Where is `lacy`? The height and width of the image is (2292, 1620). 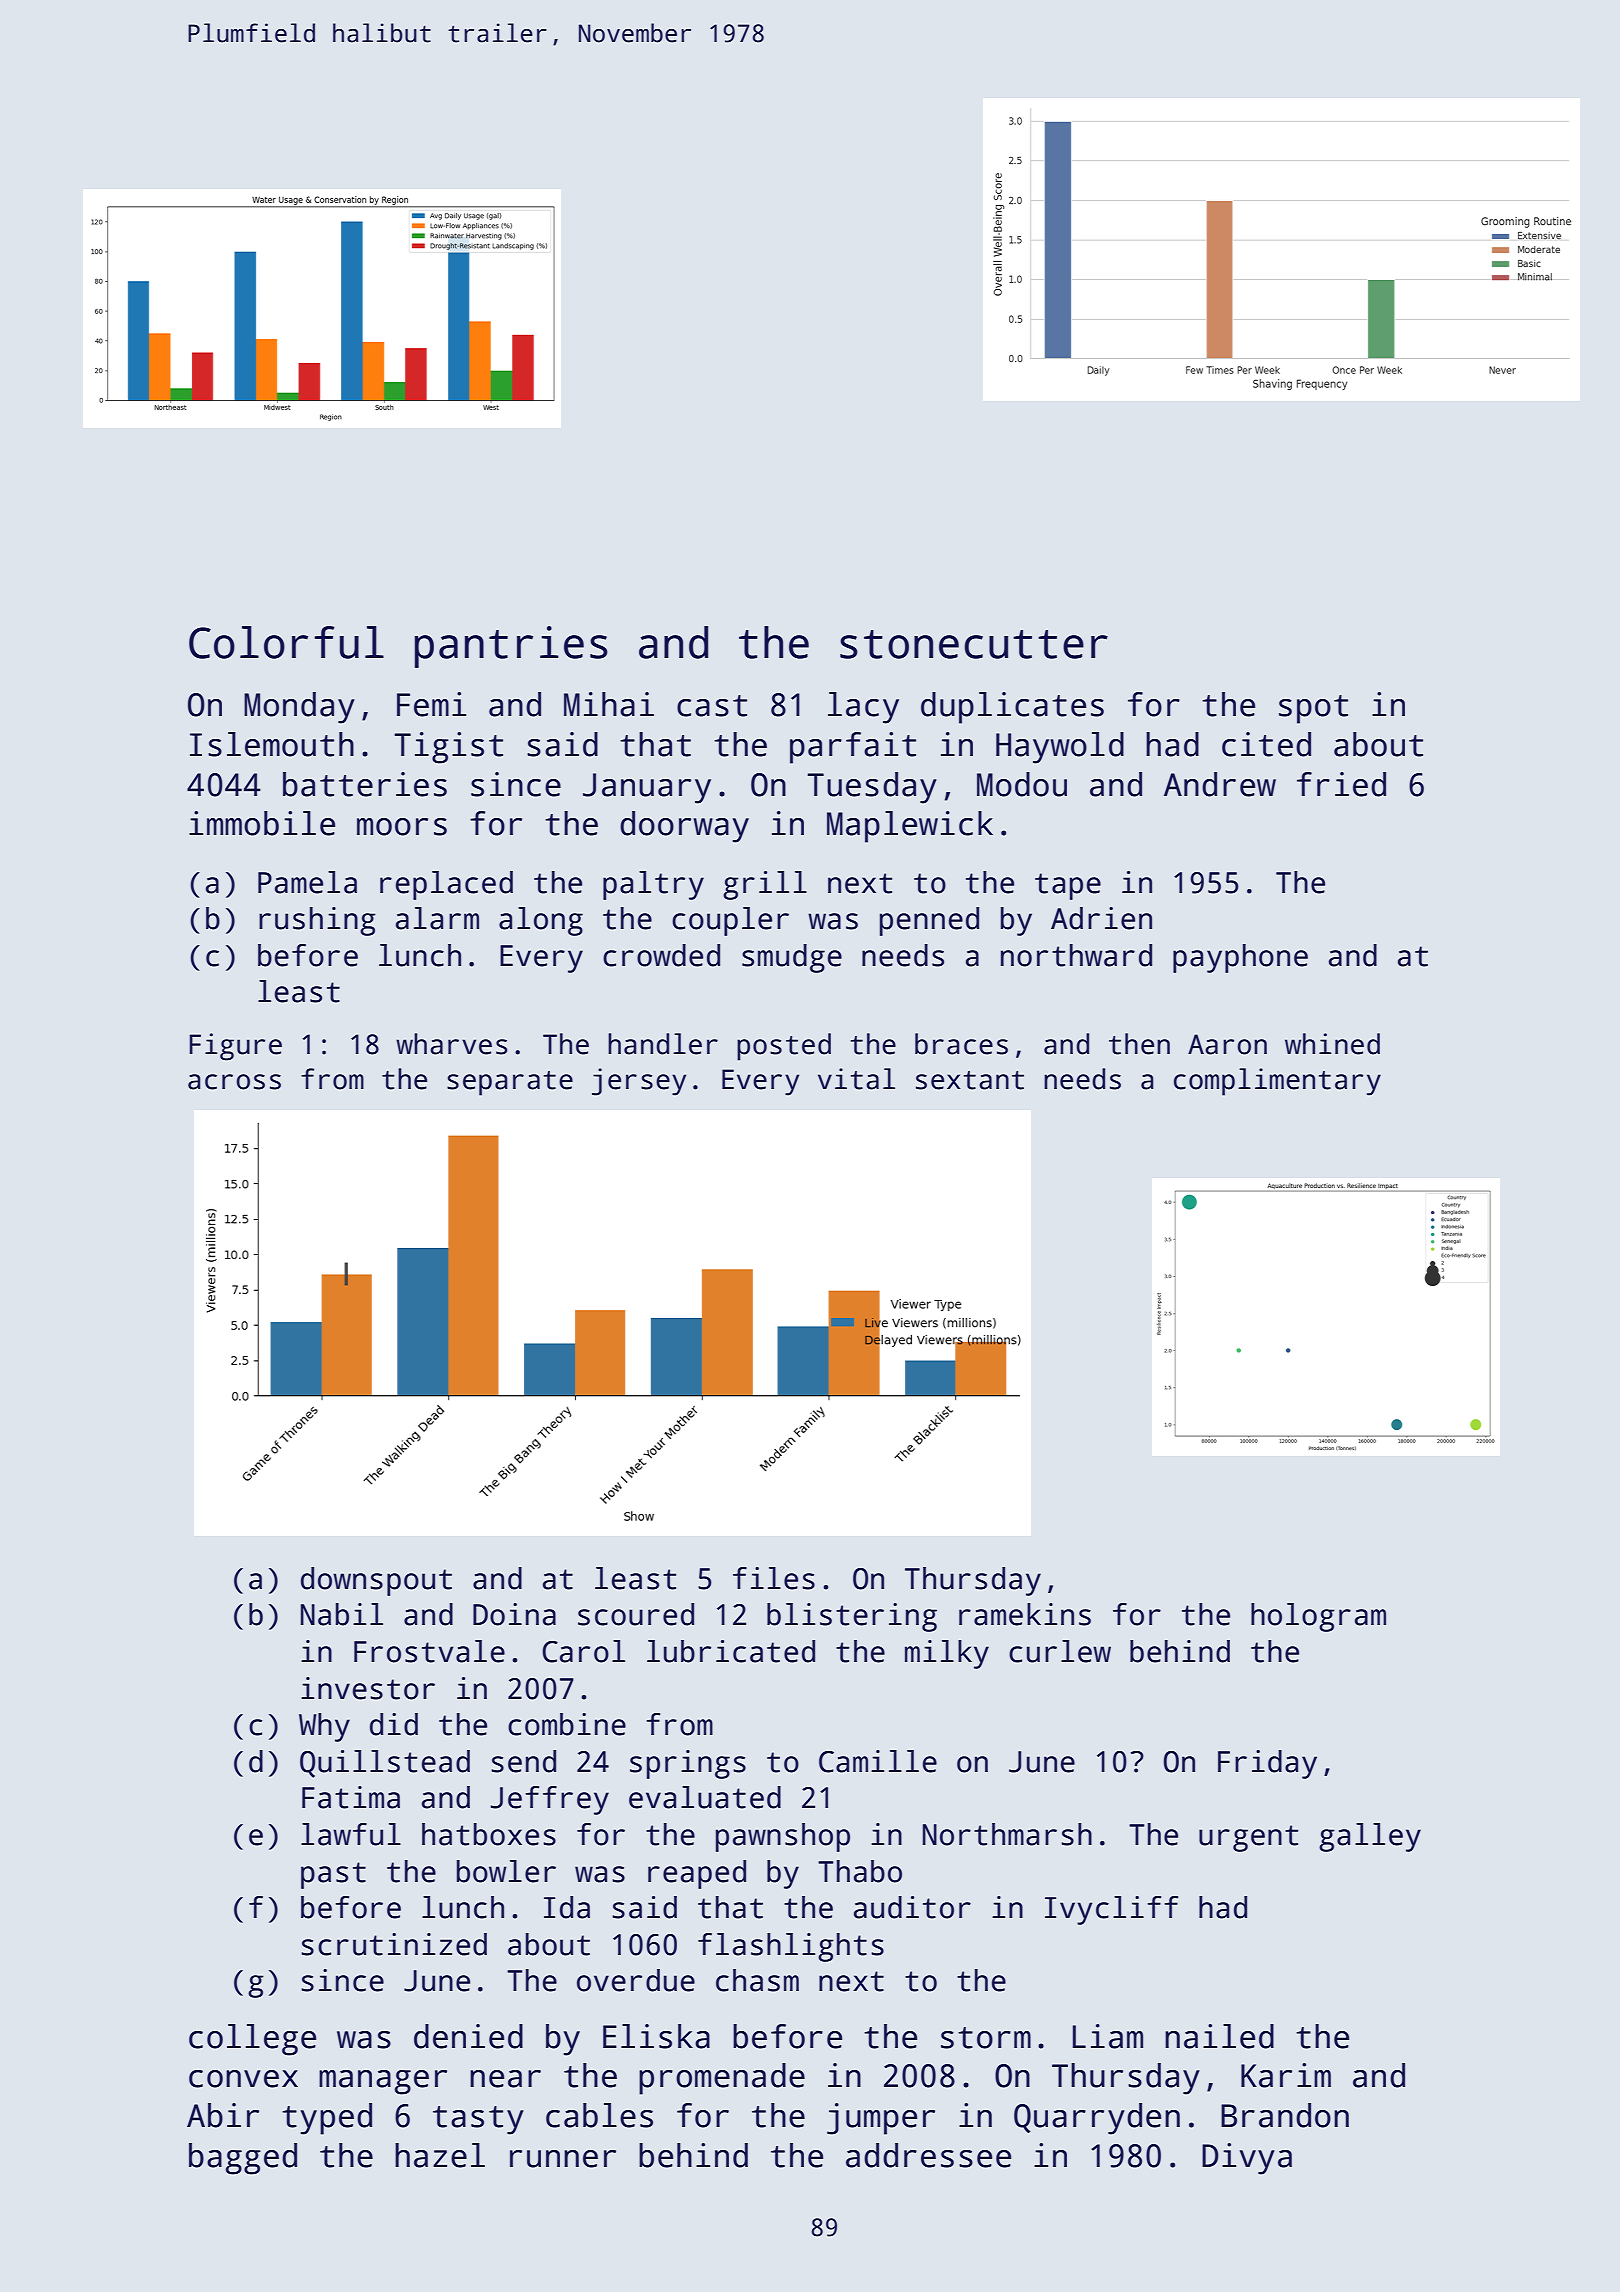 lacy is located at coordinates (863, 708).
